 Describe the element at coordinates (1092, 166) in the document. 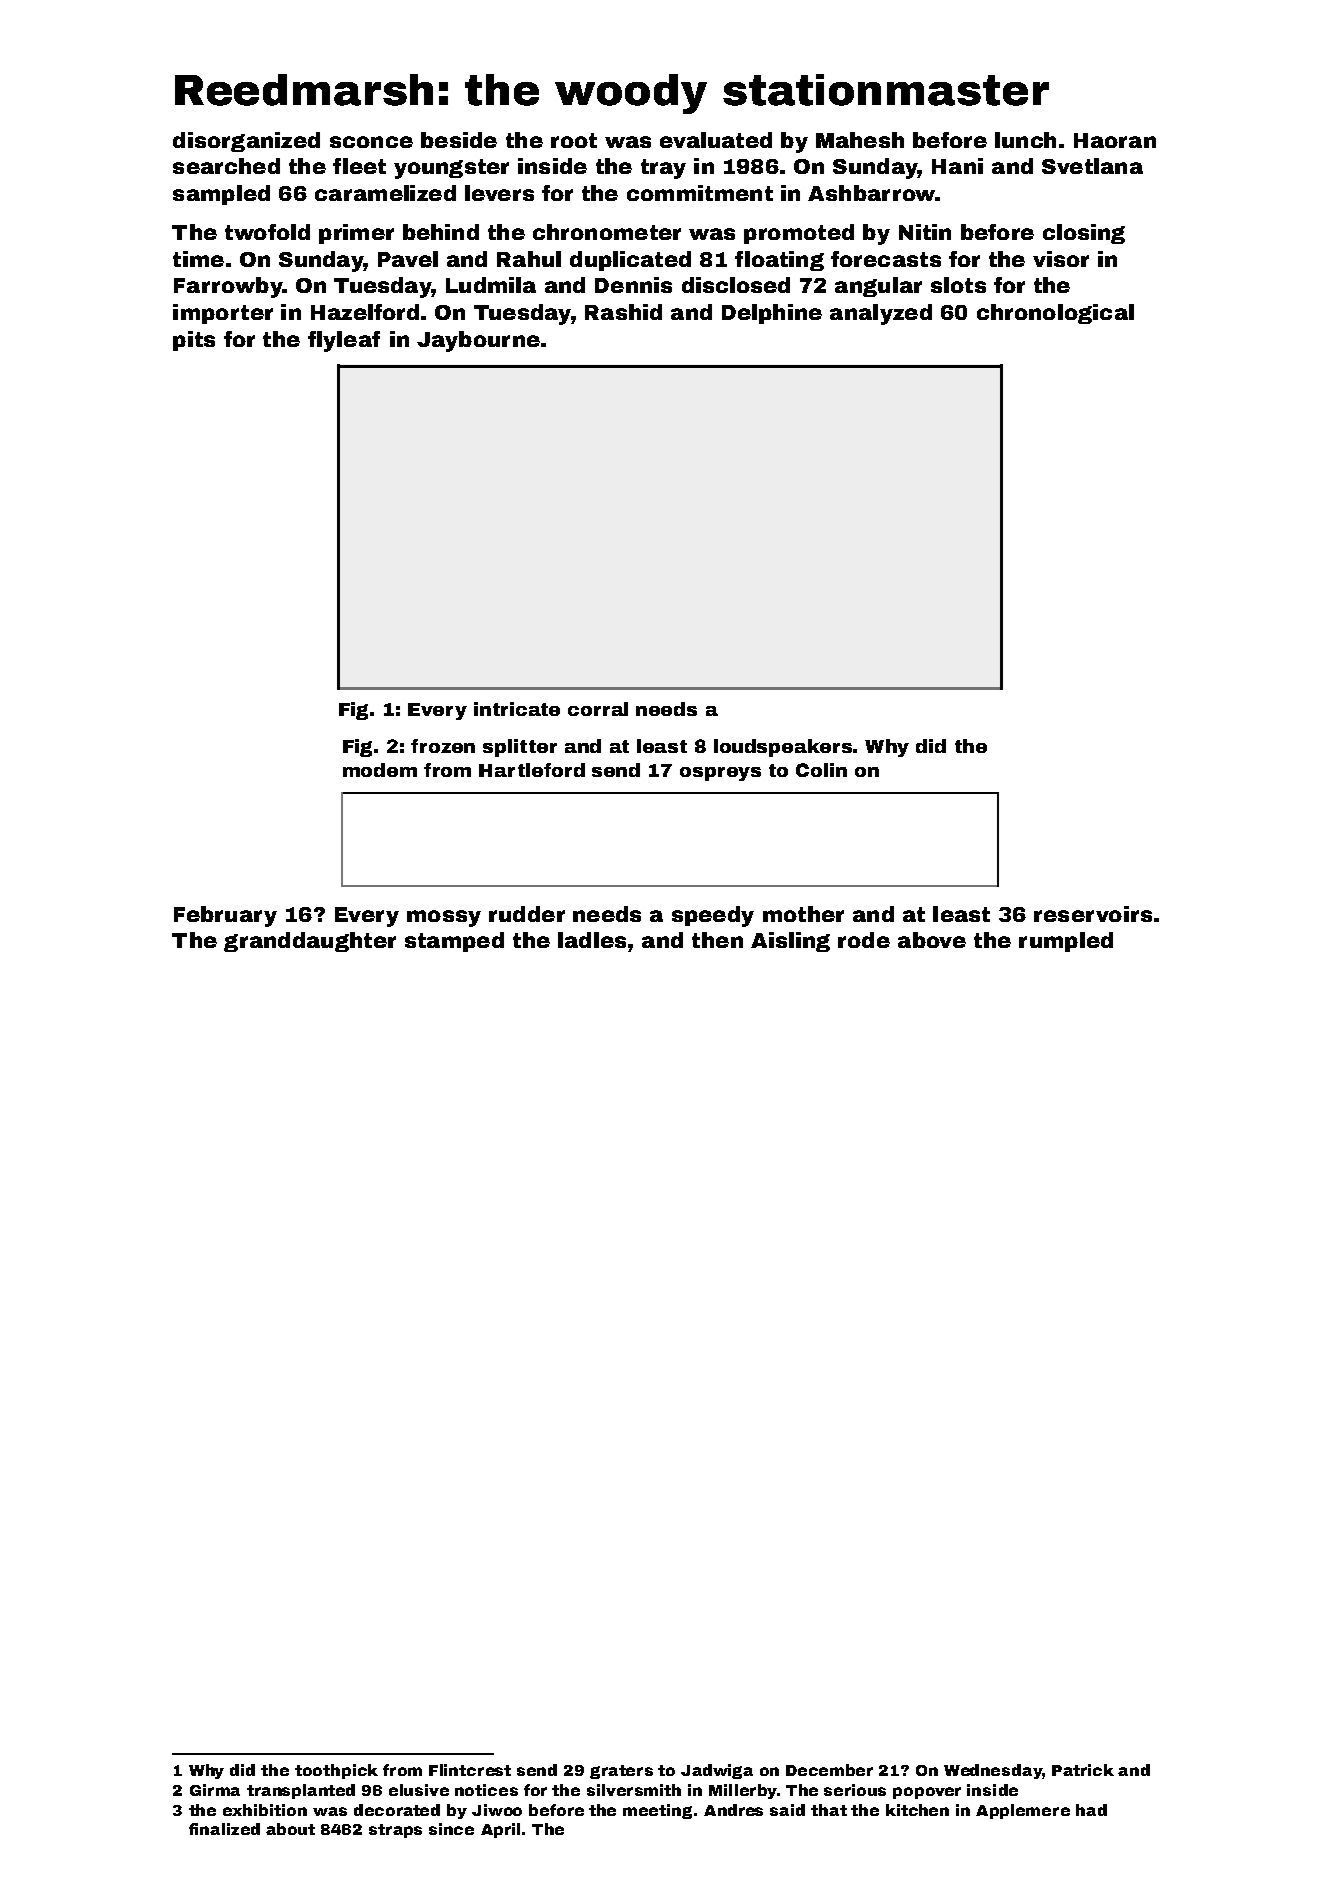

I see `Svetlana` at that location.
